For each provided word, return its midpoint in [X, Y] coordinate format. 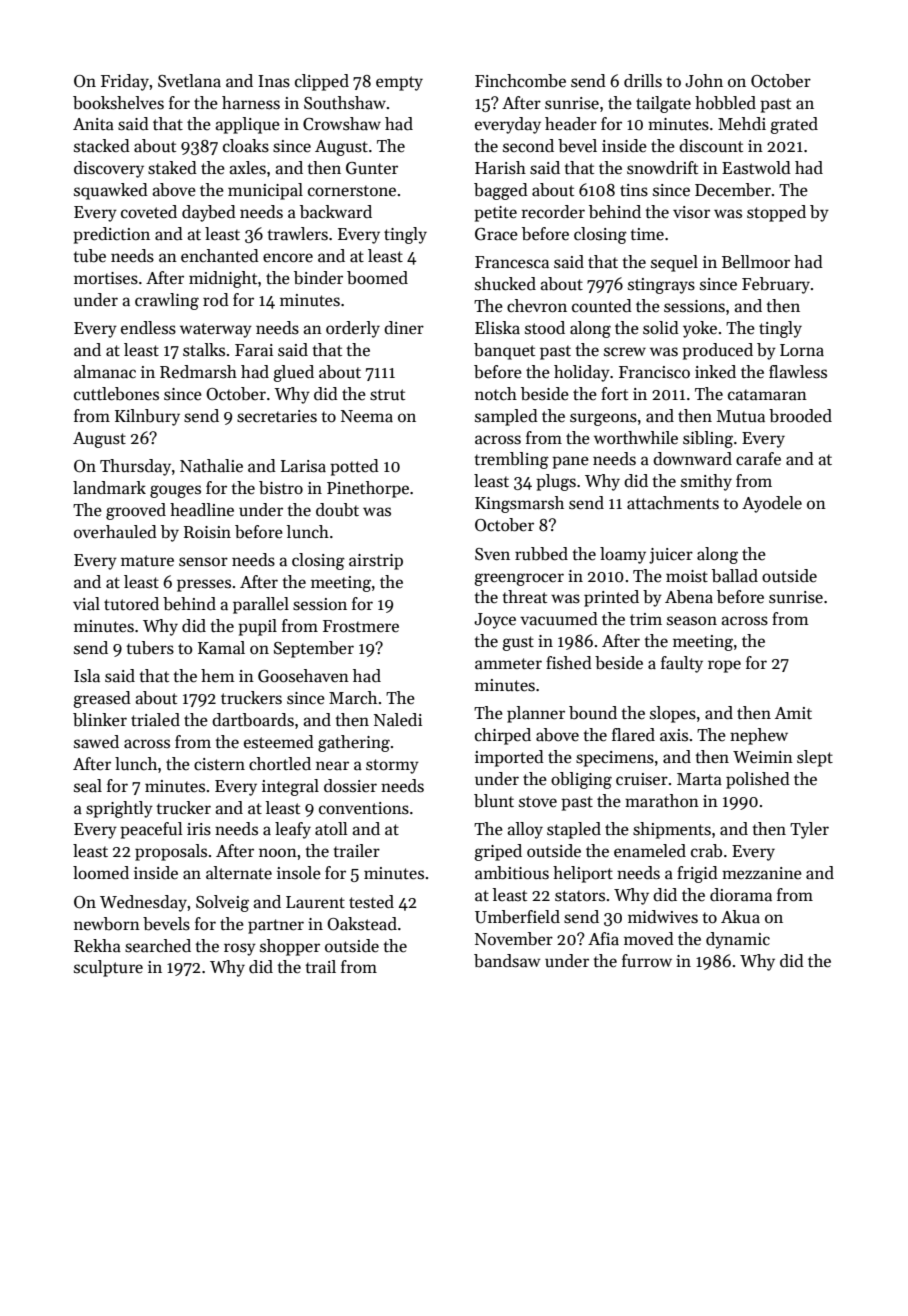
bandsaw [507, 961]
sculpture [108, 968]
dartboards [253, 720]
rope [724, 666]
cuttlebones [116, 394]
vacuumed [559, 619]
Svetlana [189, 81]
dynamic [738, 940]
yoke [700, 329]
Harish [500, 168]
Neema [367, 416]
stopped [776, 213]
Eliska [497, 327]
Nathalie [211, 466]
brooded [800, 416]
